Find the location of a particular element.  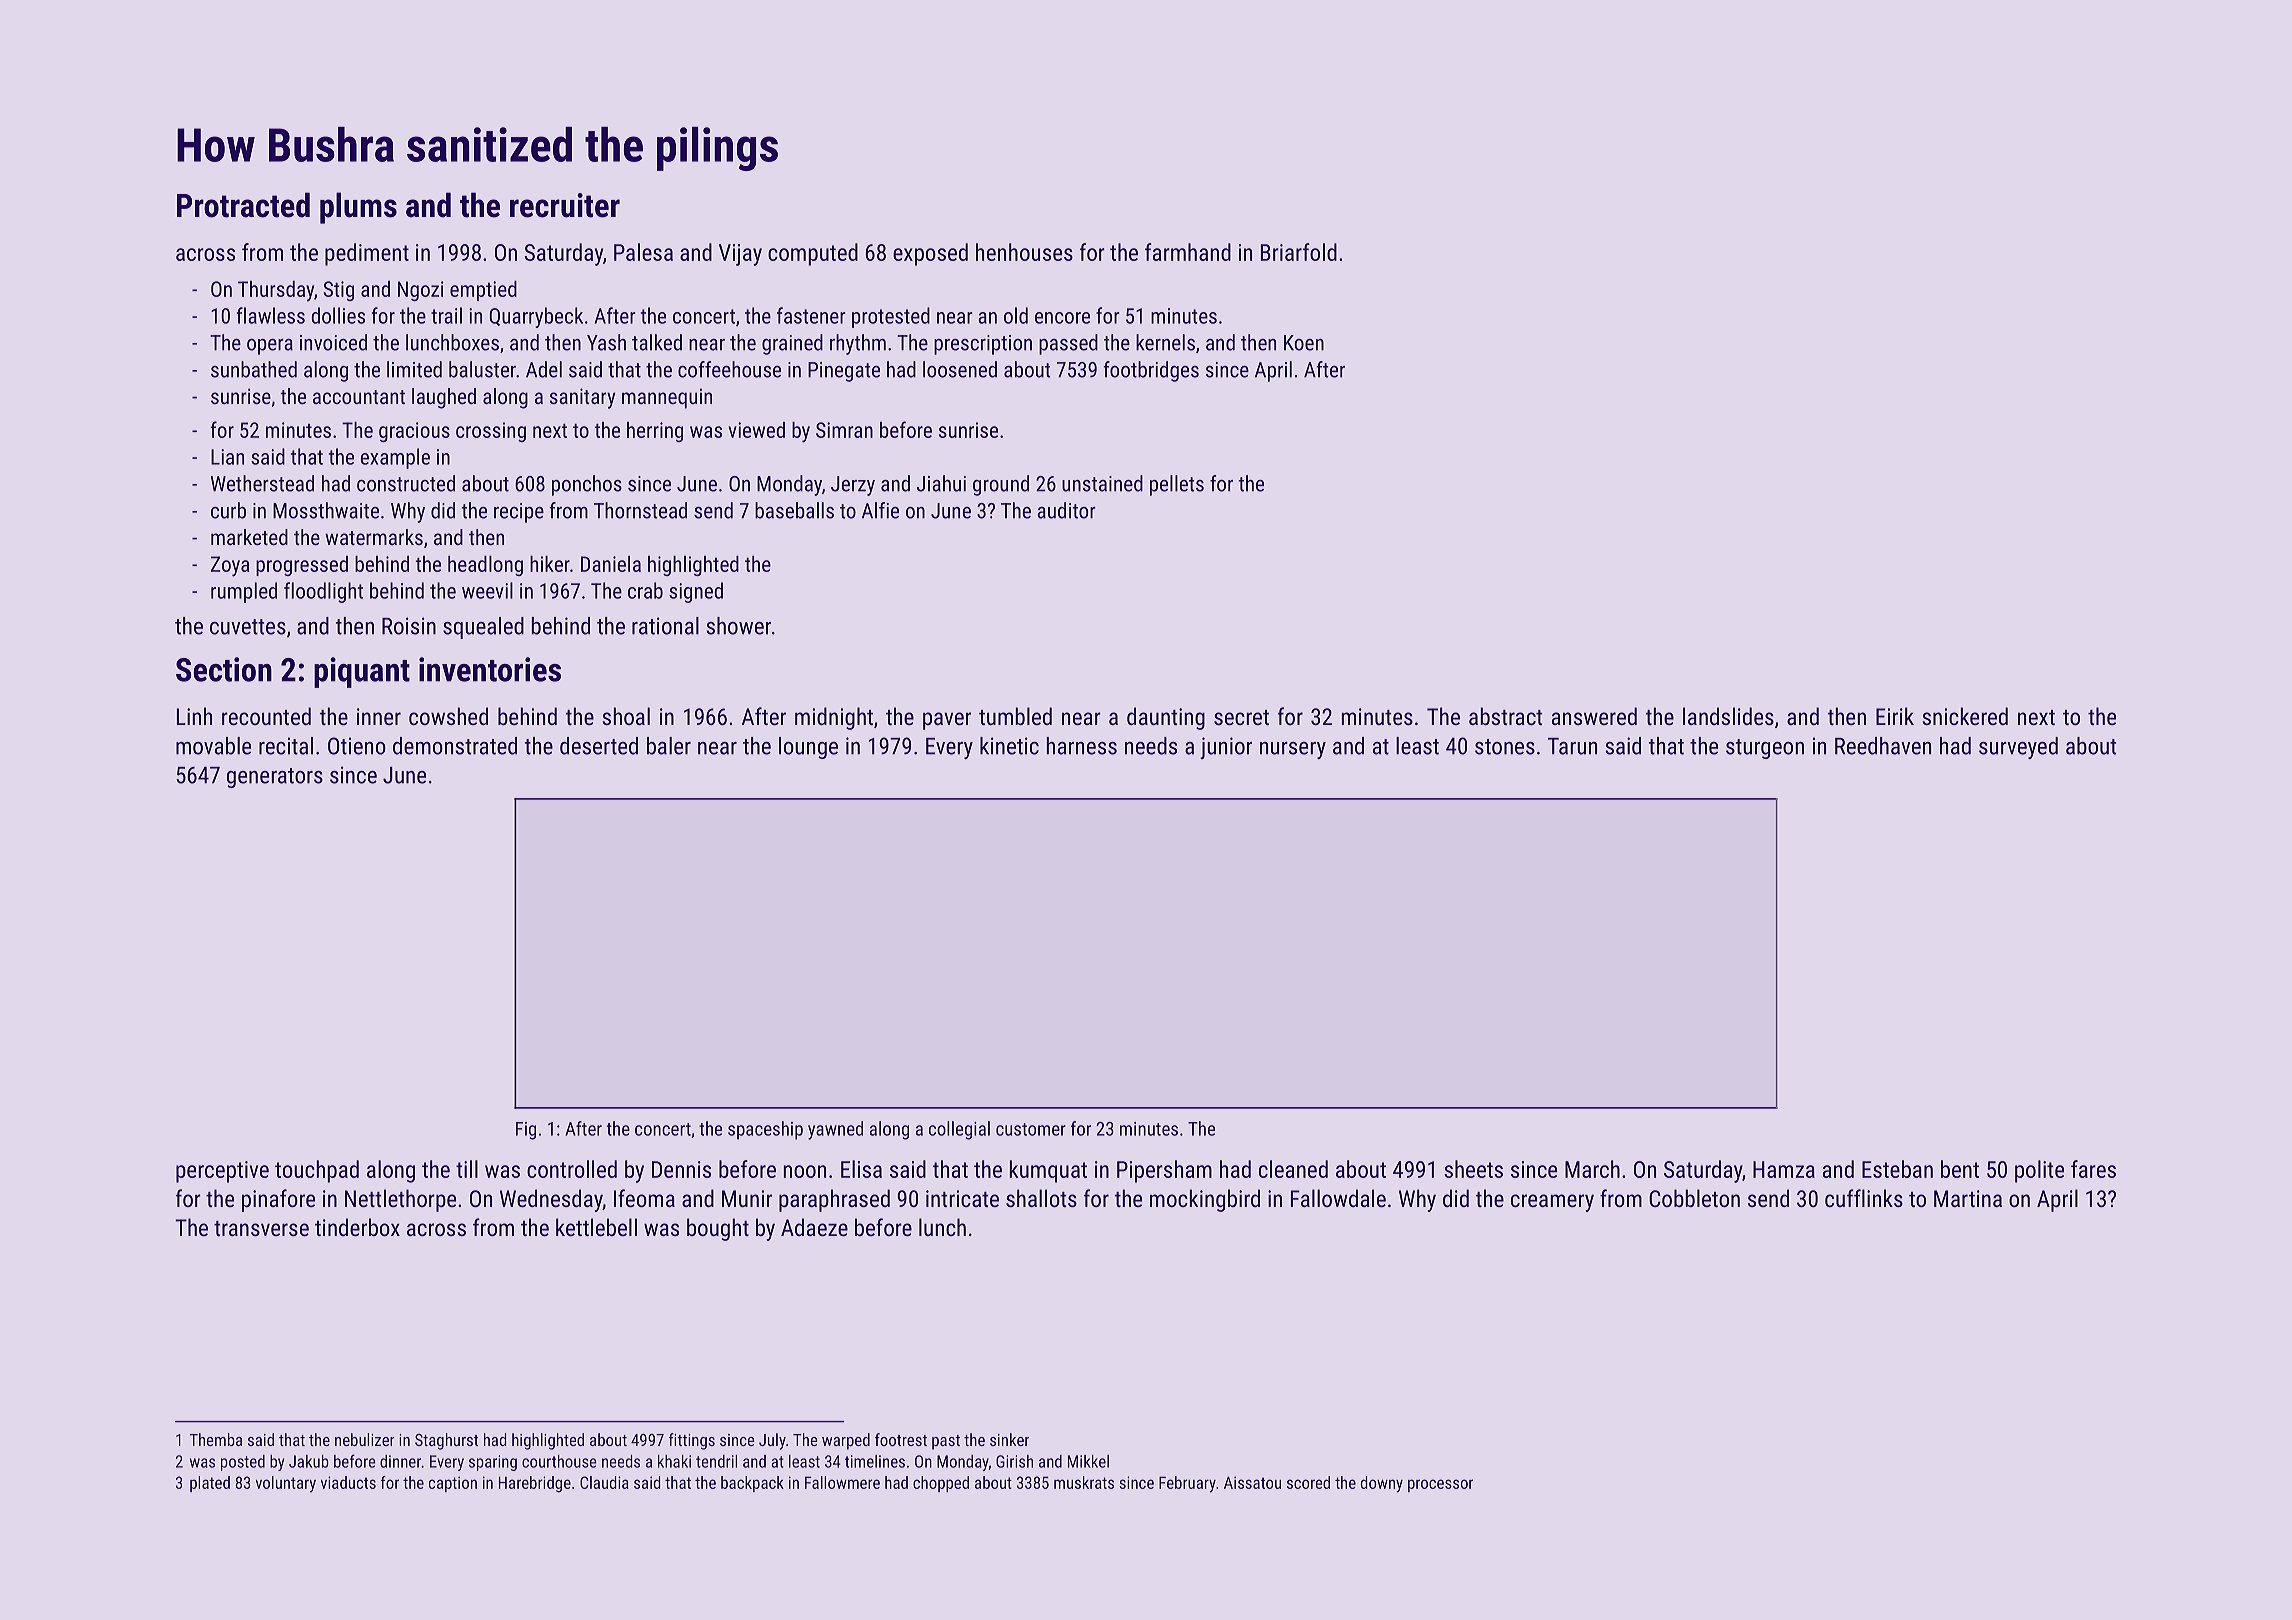

bent is located at coordinates (1960, 1169).
